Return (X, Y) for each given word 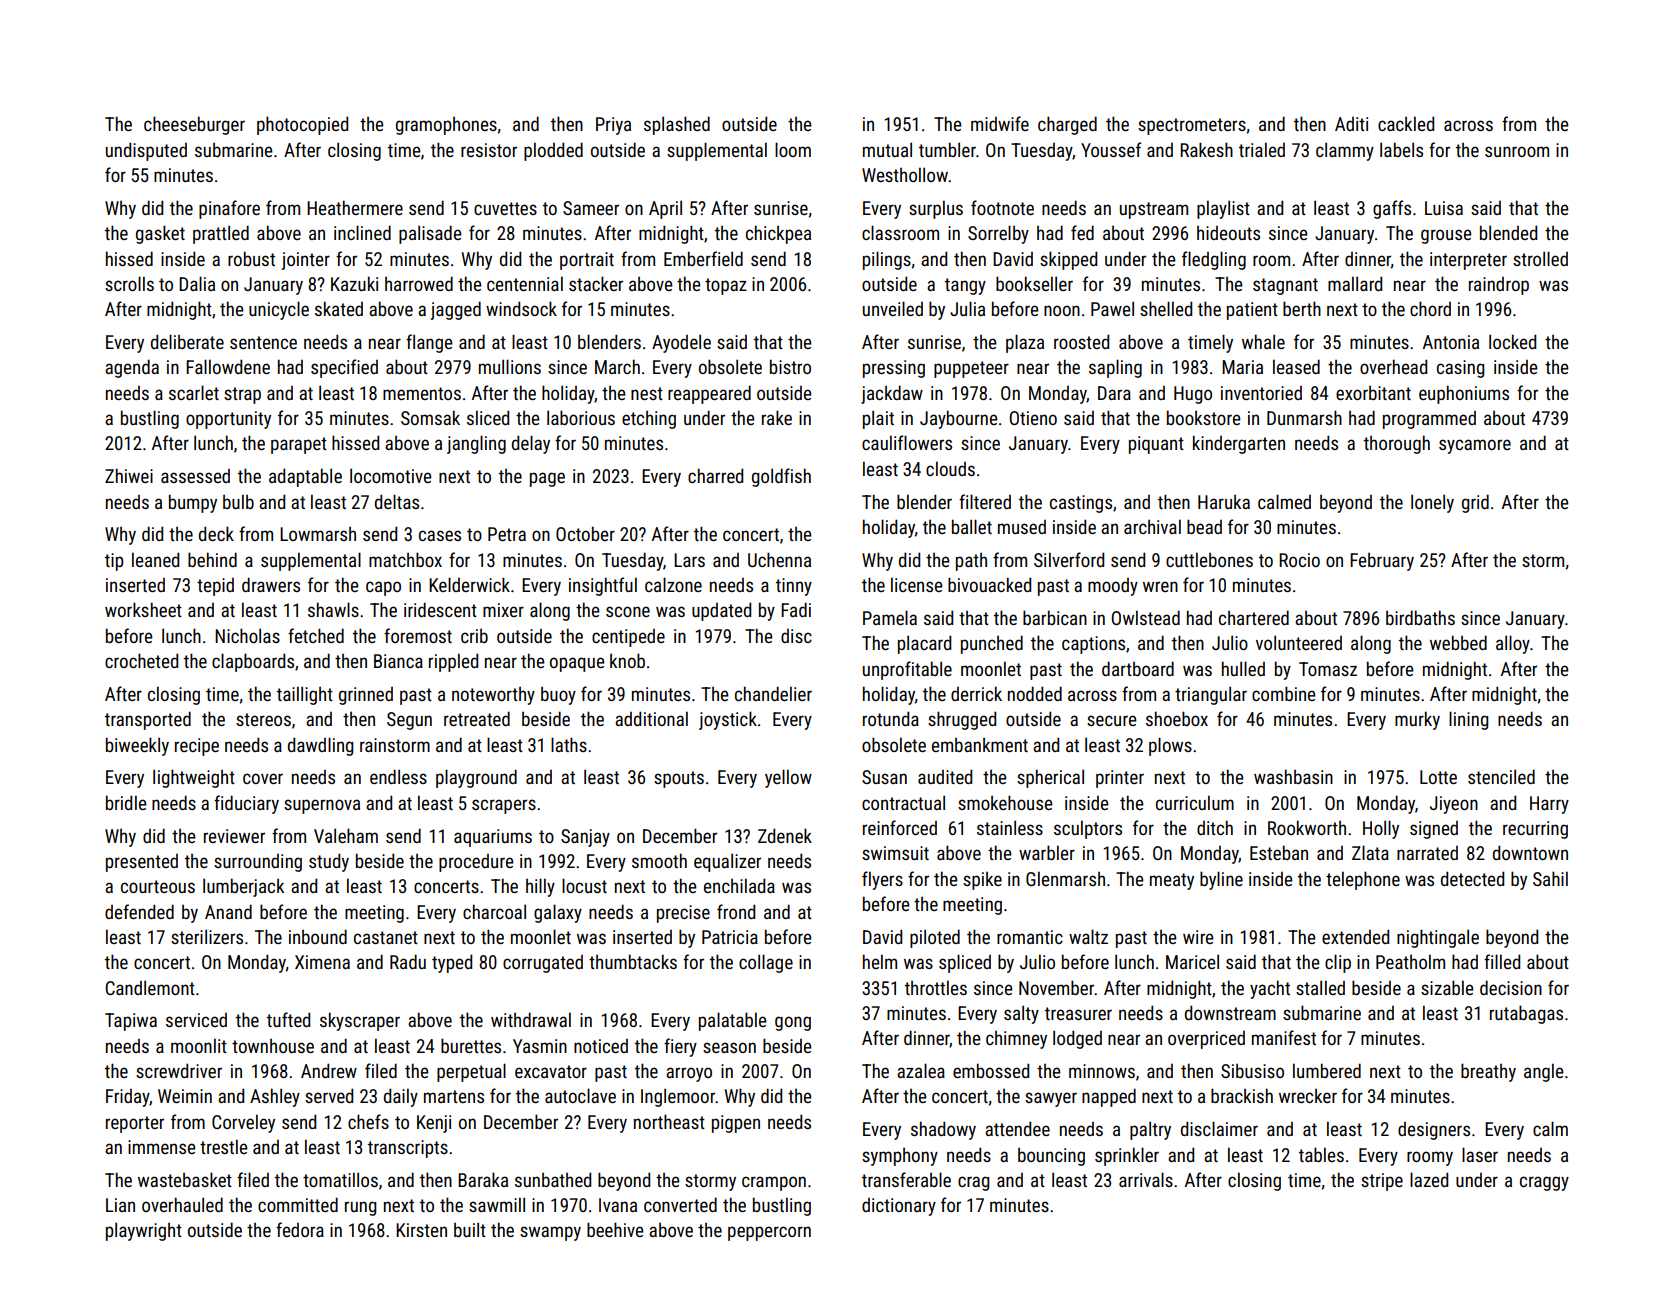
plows (1170, 746)
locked (1512, 341)
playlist (1223, 209)
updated (721, 611)
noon (1062, 310)
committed (298, 1204)
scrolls (129, 283)
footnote (1002, 207)
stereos (263, 719)
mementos (422, 393)
